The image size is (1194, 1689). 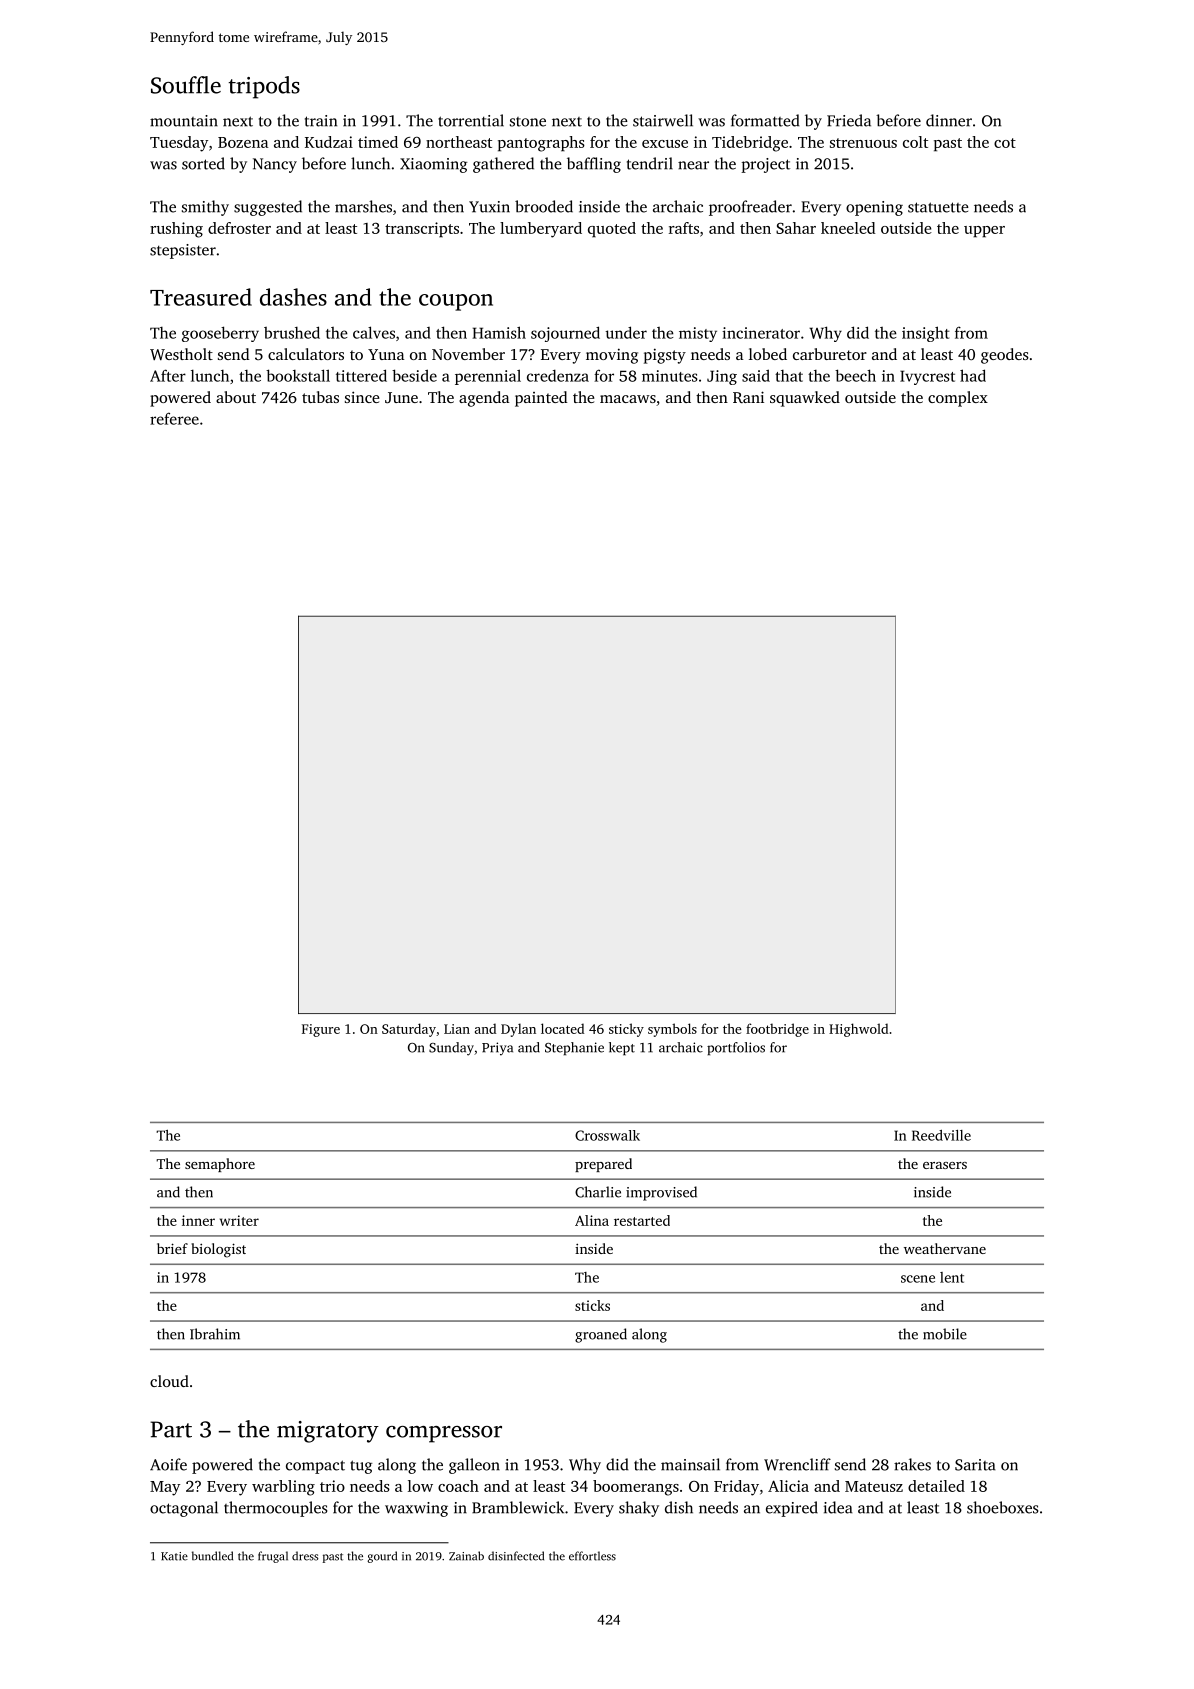 What do you see at coordinates (958, 399) in the image?
I see `complex` at bounding box center [958, 399].
